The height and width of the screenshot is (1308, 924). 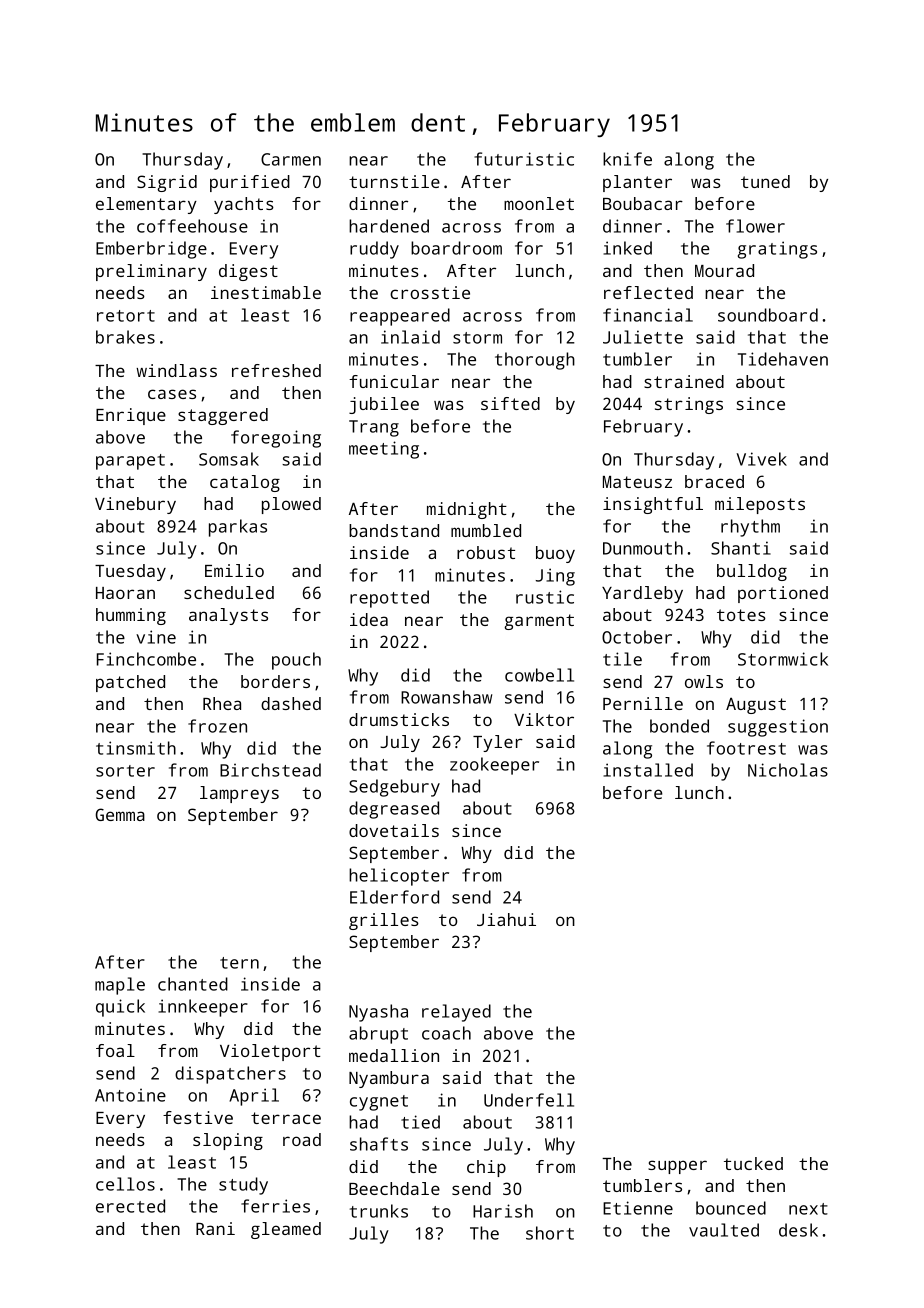 What do you see at coordinates (291, 505) in the screenshot?
I see `plowed` at bounding box center [291, 505].
